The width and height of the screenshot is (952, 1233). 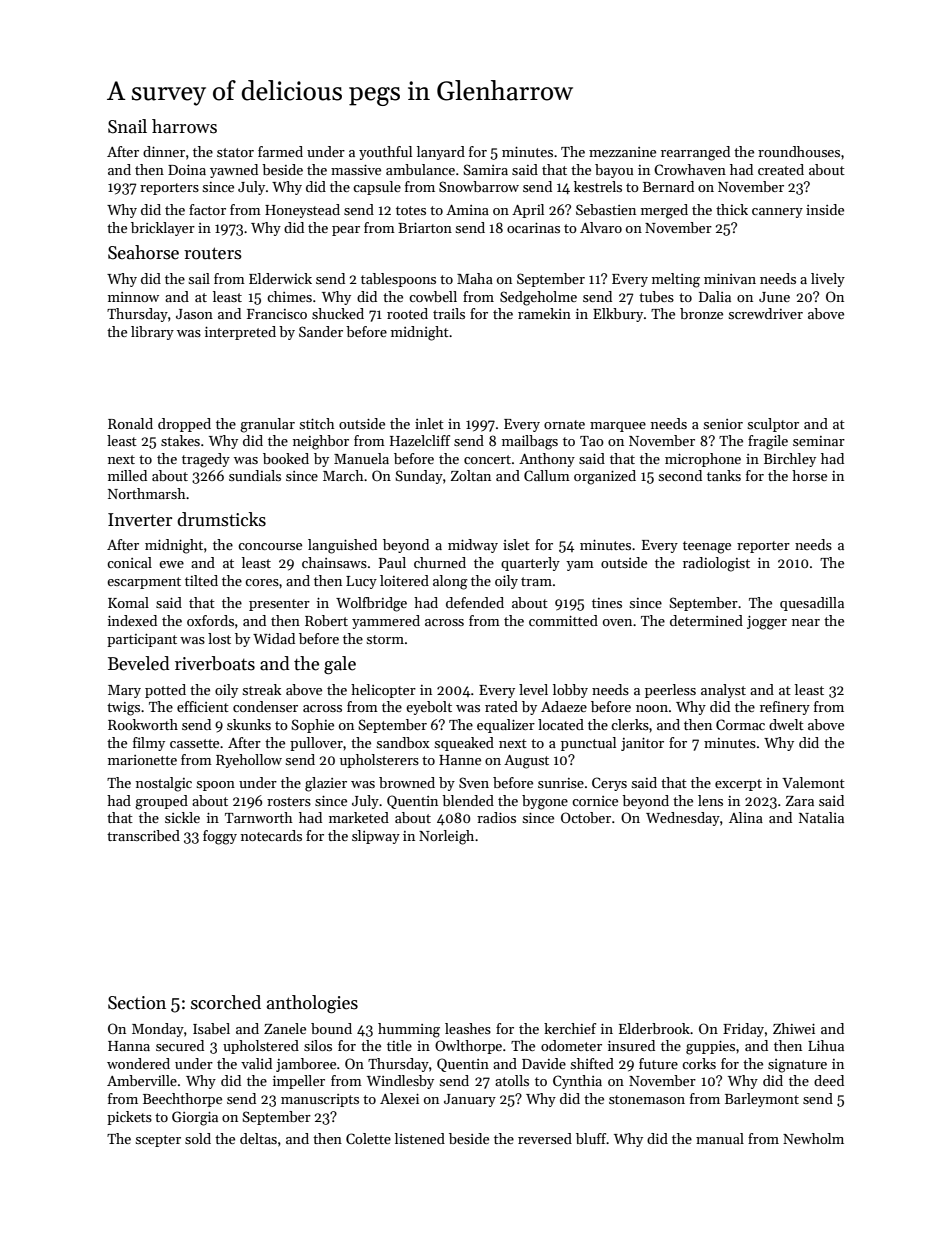 What do you see at coordinates (547, 460) in the screenshot?
I see `Anthony` at bounding box center [547, 460].
